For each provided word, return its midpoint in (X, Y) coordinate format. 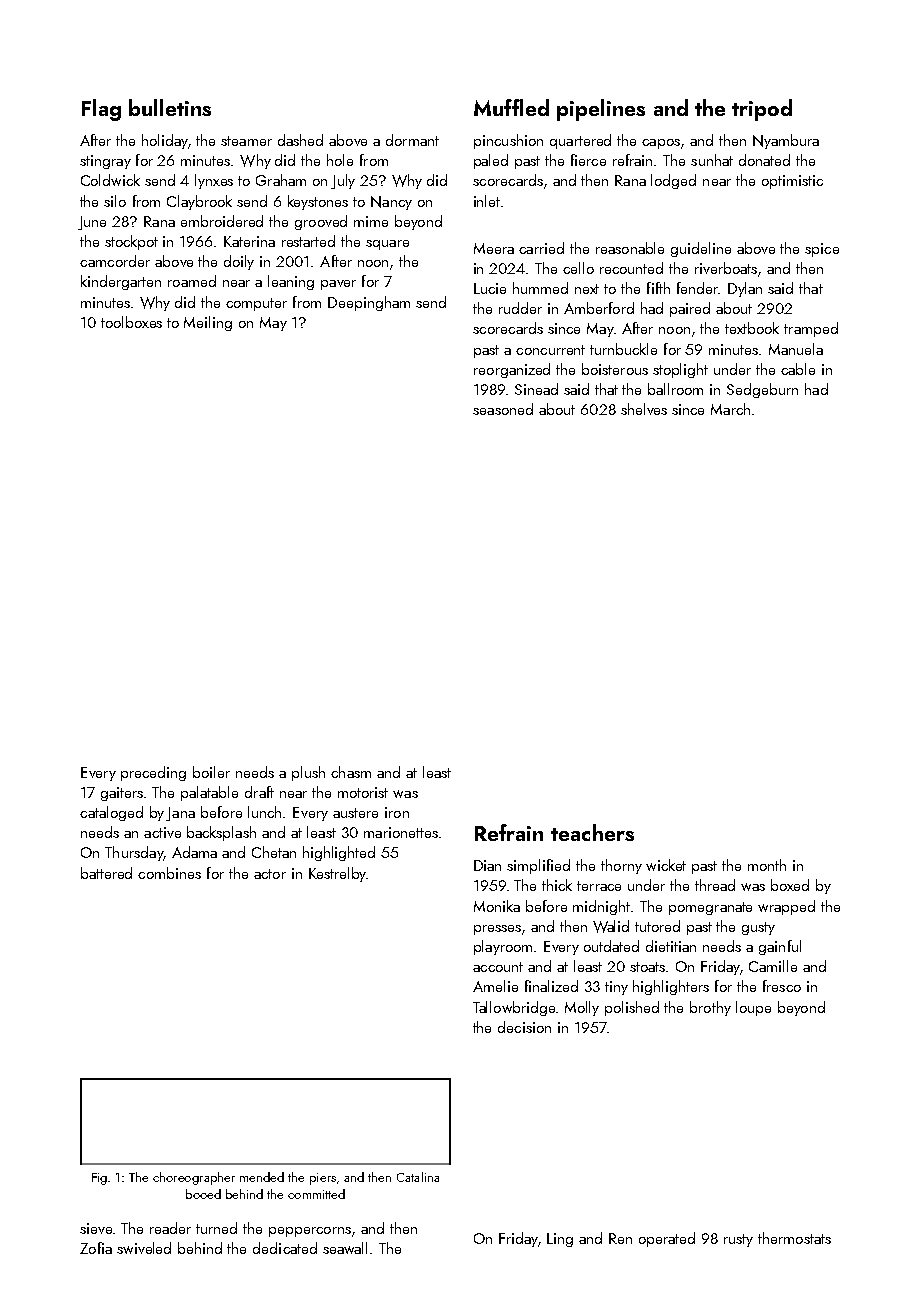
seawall (345, 1248)
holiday (165, 141)
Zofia (96, 1248)
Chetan (274, 852)
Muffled (511, 107)
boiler (211, 772)
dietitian (671, 946)
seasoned (503, 409)
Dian (487, 865)
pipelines (601, 110)
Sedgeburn (762, 390)
